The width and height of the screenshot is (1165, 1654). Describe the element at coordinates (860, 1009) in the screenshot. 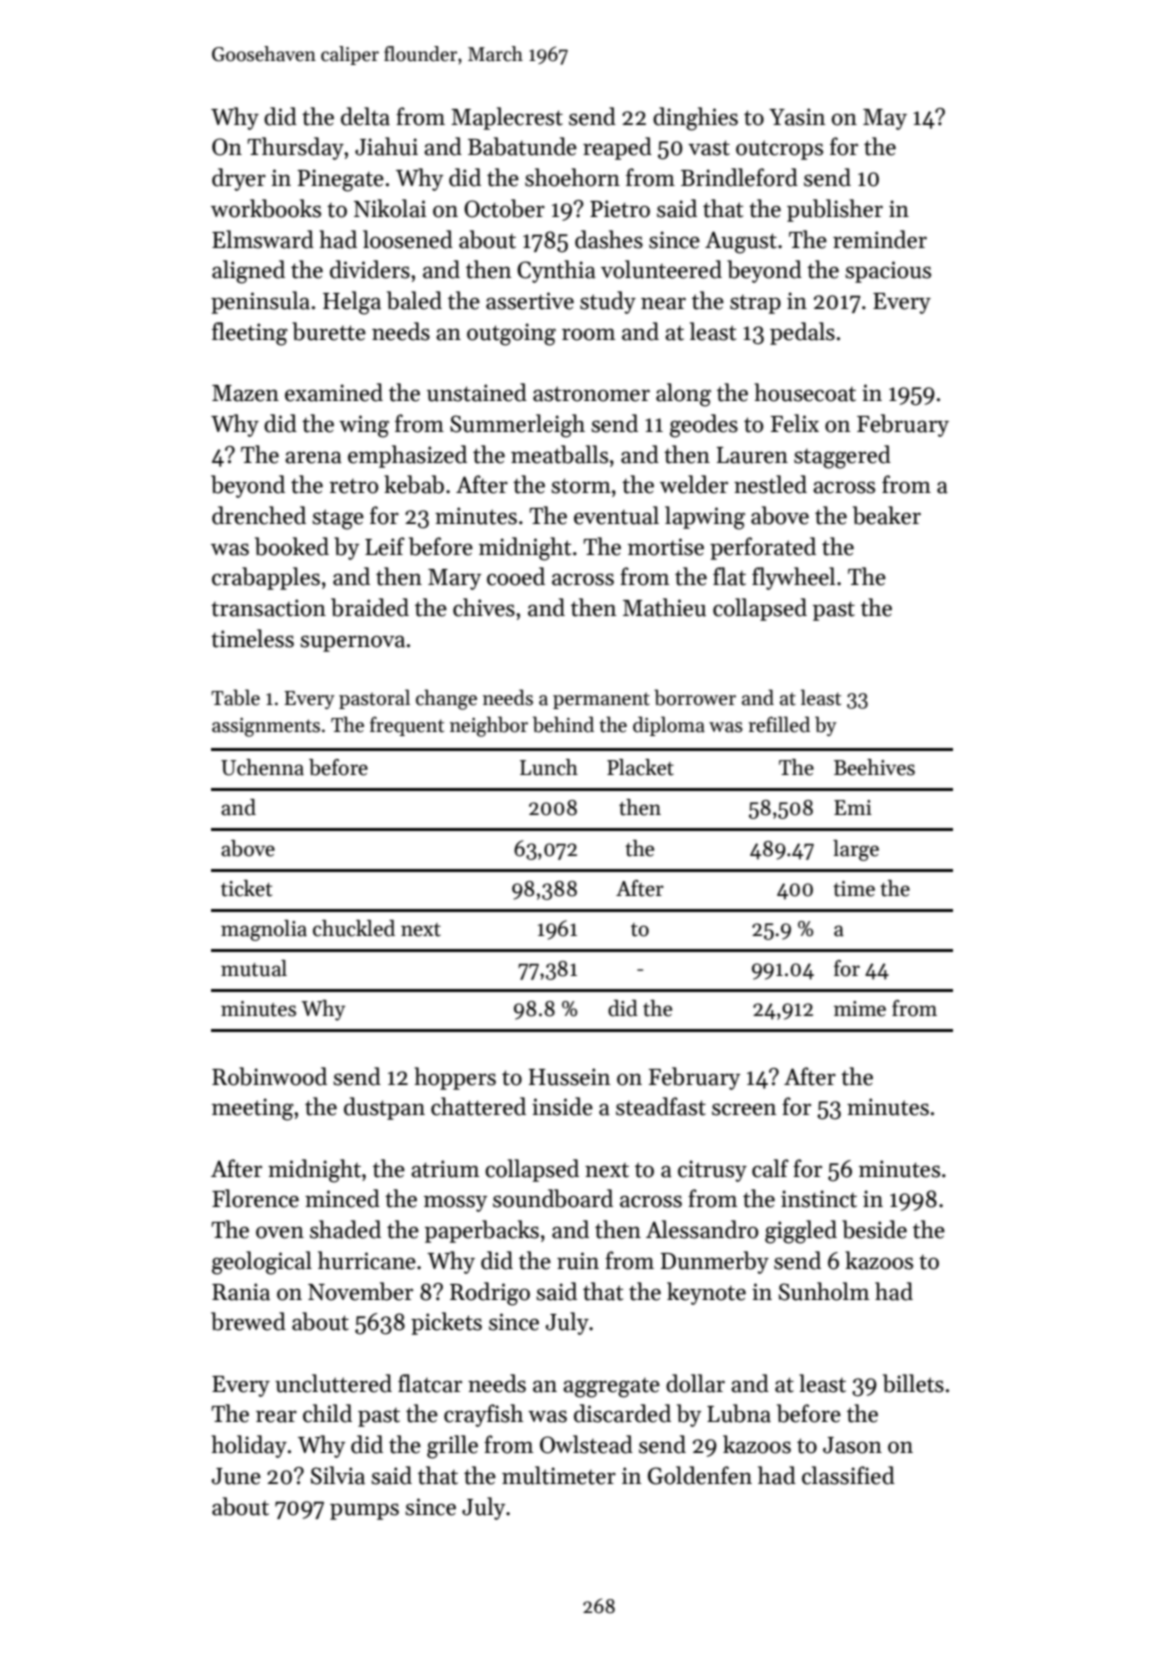

I see `mime` at that location.
